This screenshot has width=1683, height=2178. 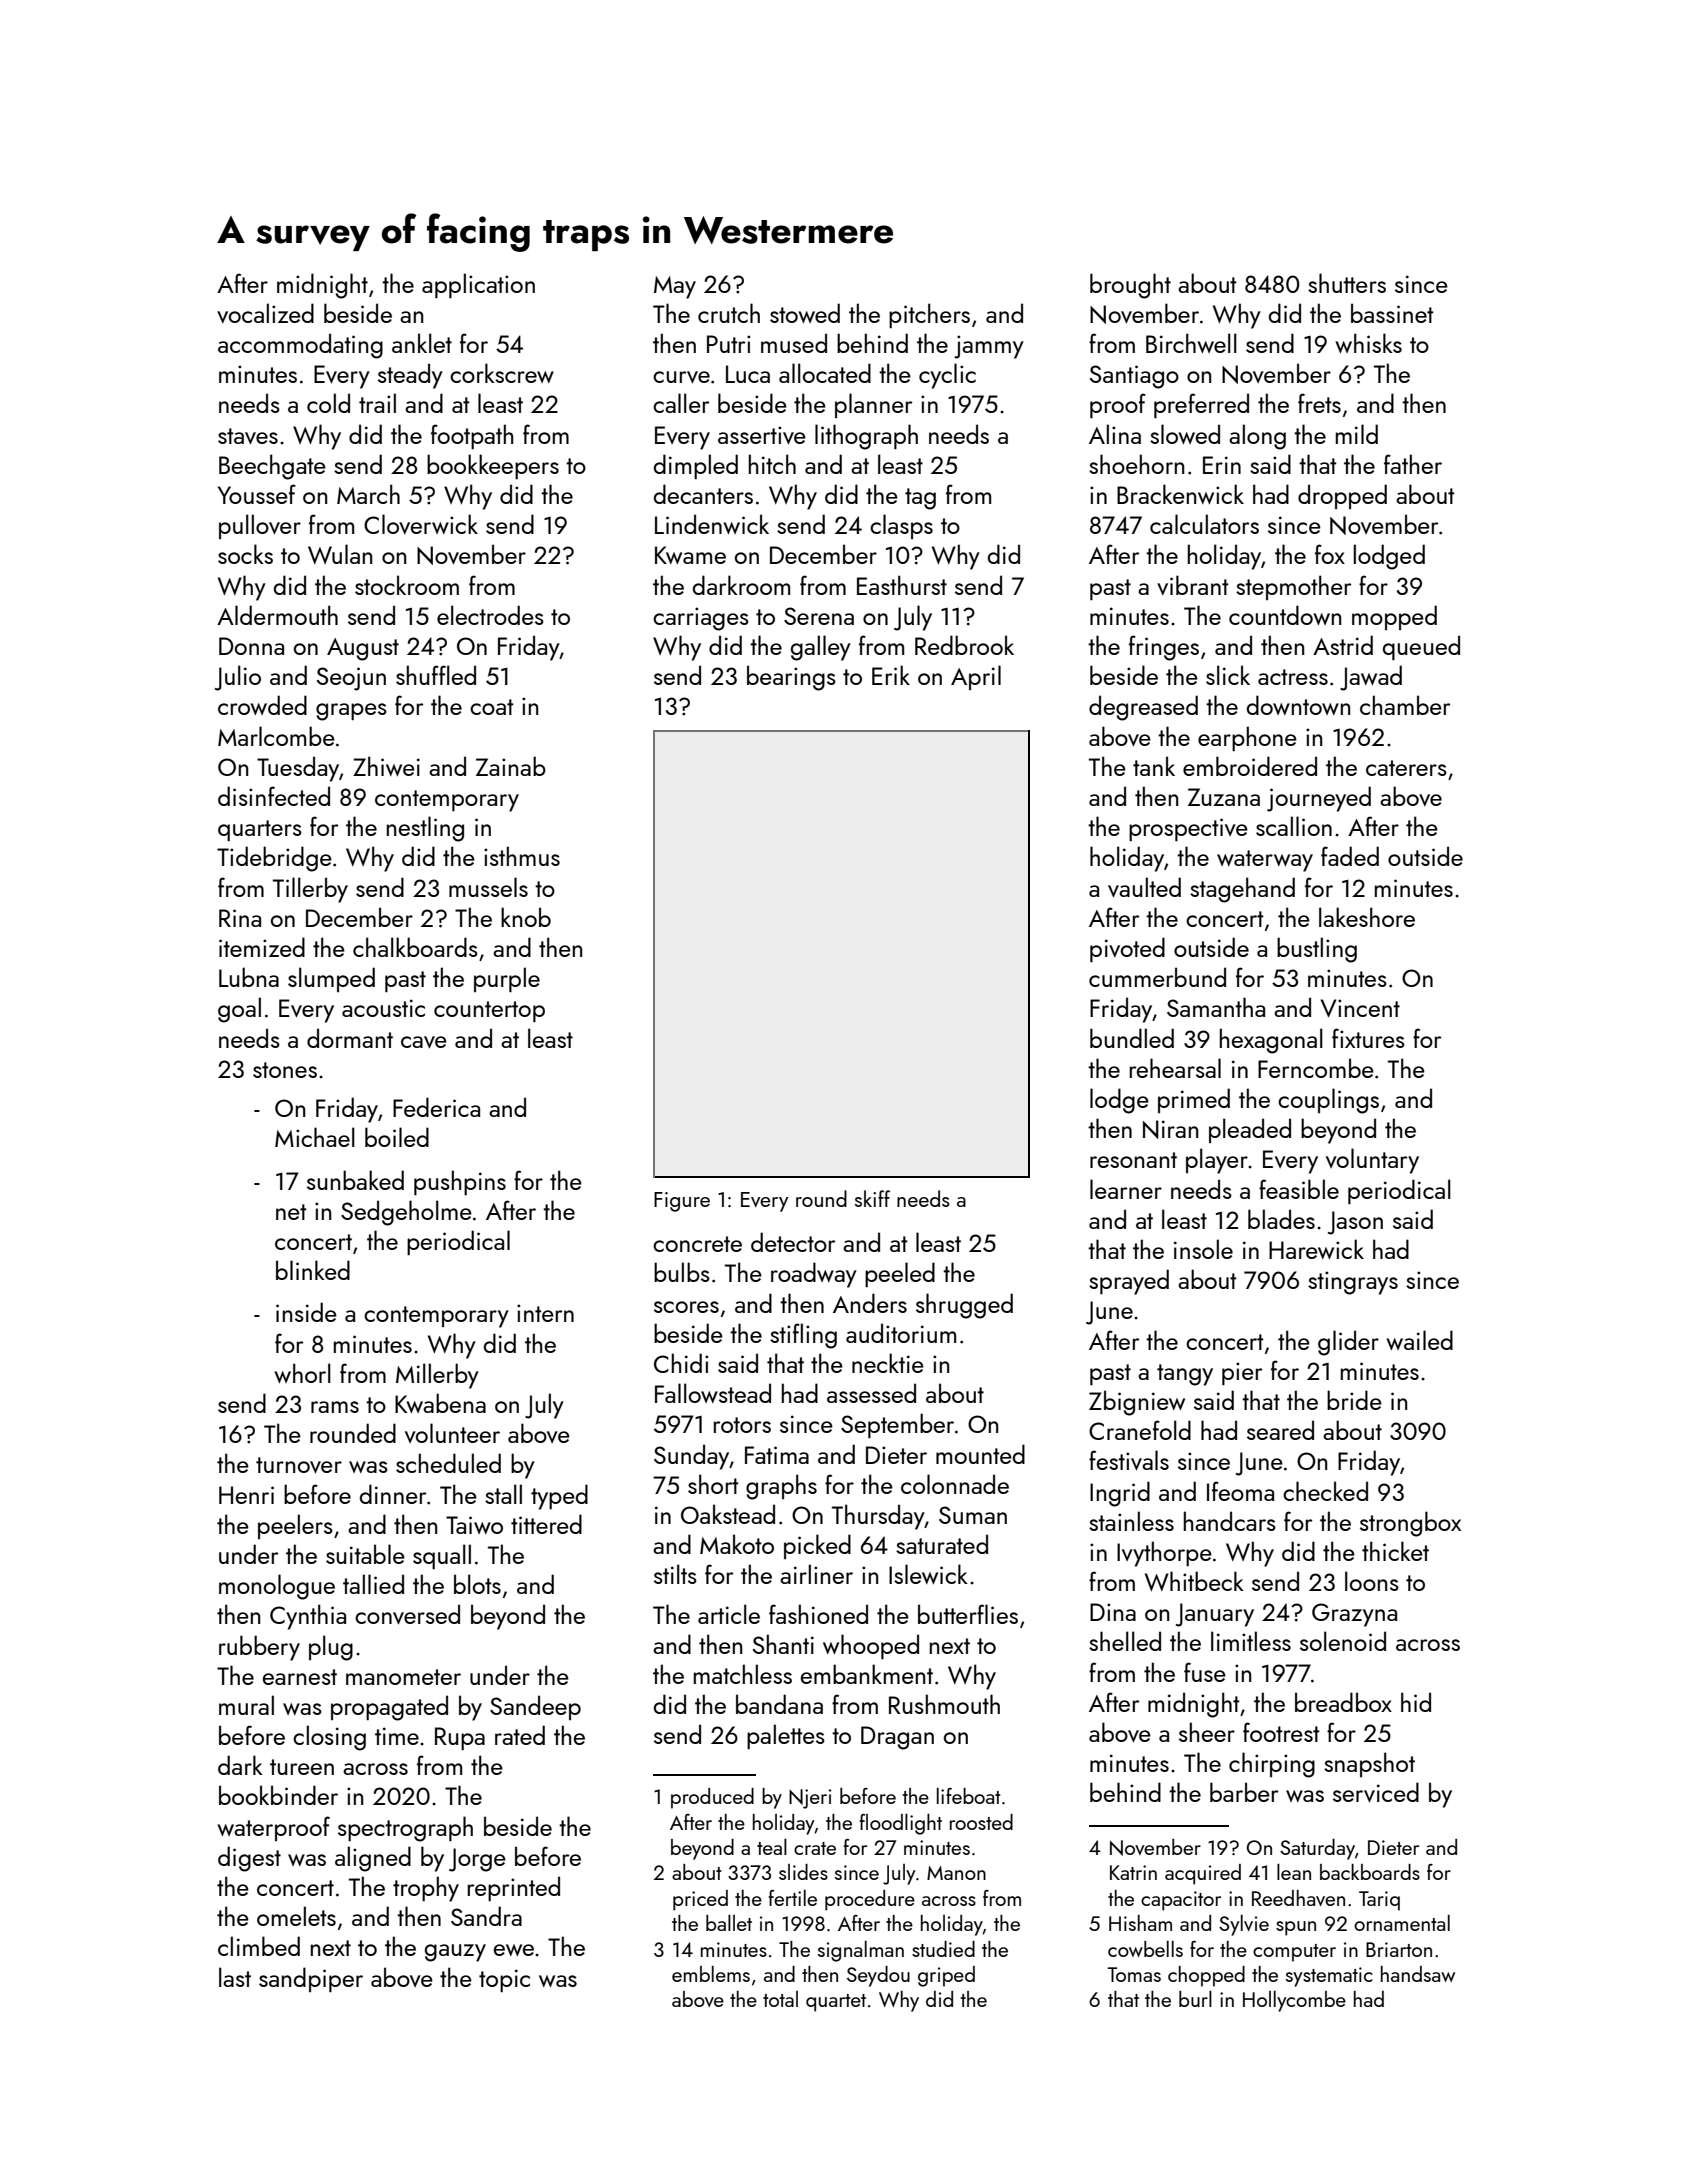 What do you see at coordinates (675, 287) in the screenshot?
I see `May` at bounding box center [675, 287].
